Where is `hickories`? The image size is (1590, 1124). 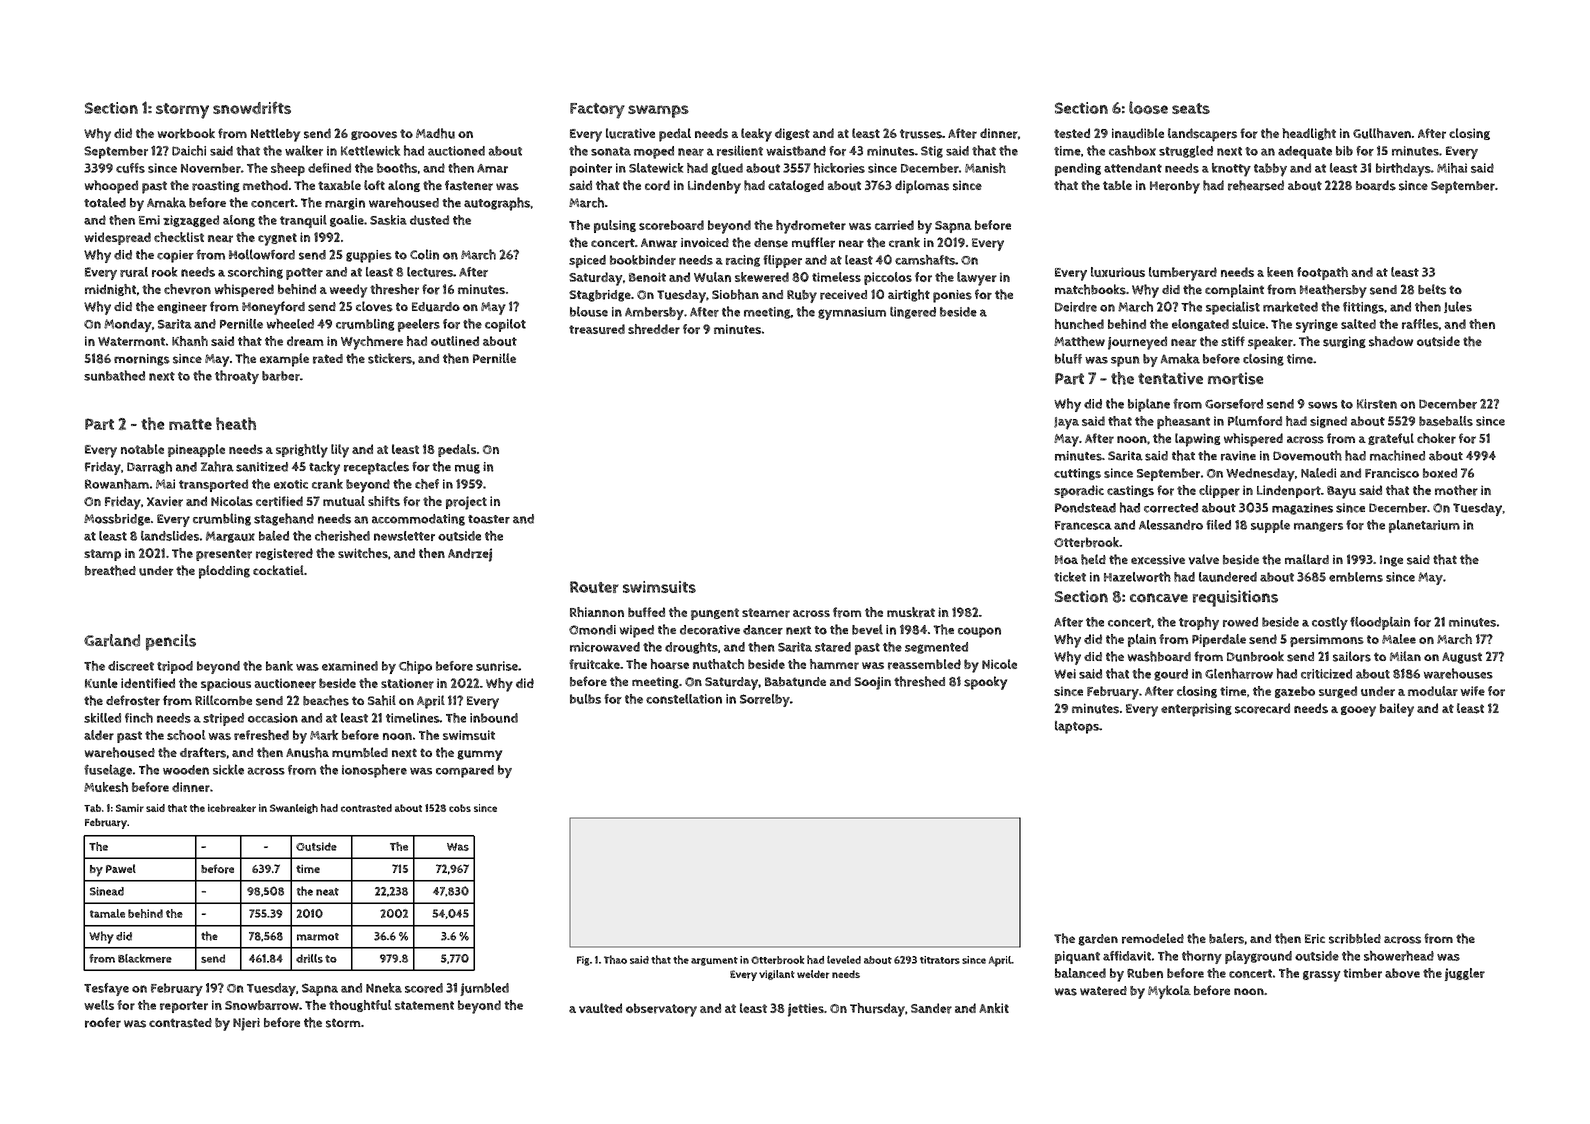 hickories is located at coordinates (839, 168).
